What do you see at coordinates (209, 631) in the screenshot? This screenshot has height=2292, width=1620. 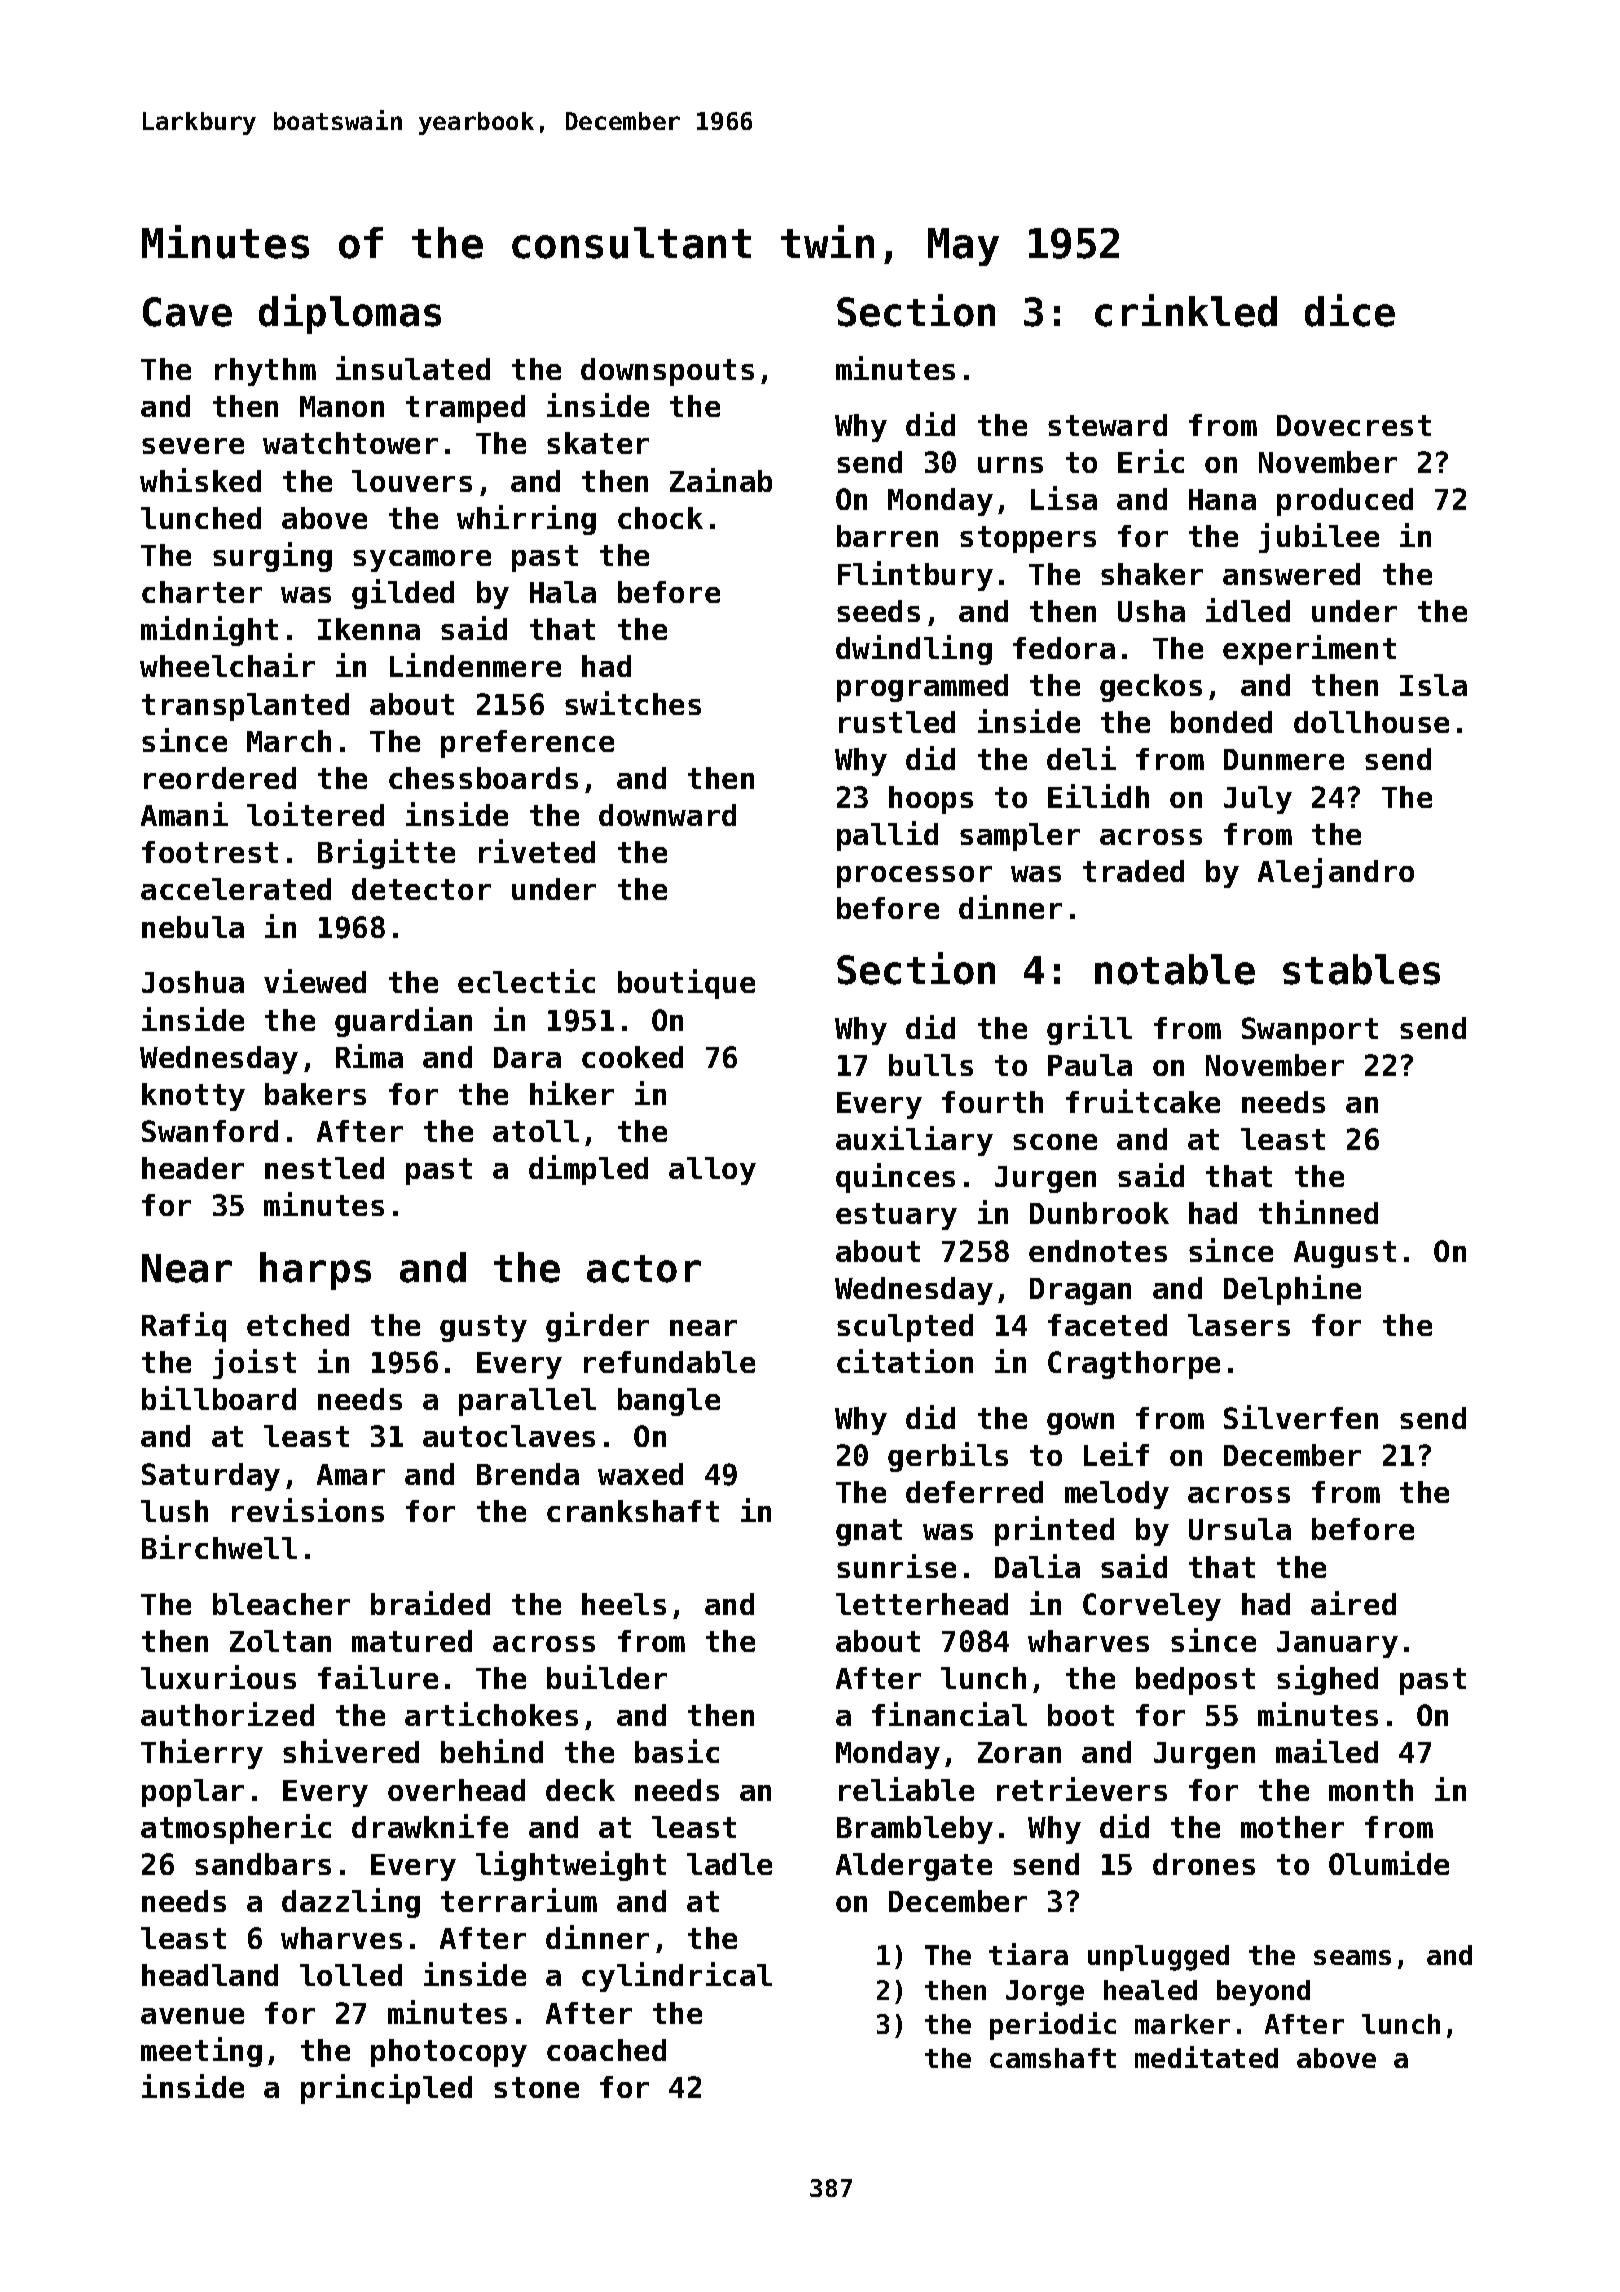 I see `midnight` at bounding box center [209, 631].
